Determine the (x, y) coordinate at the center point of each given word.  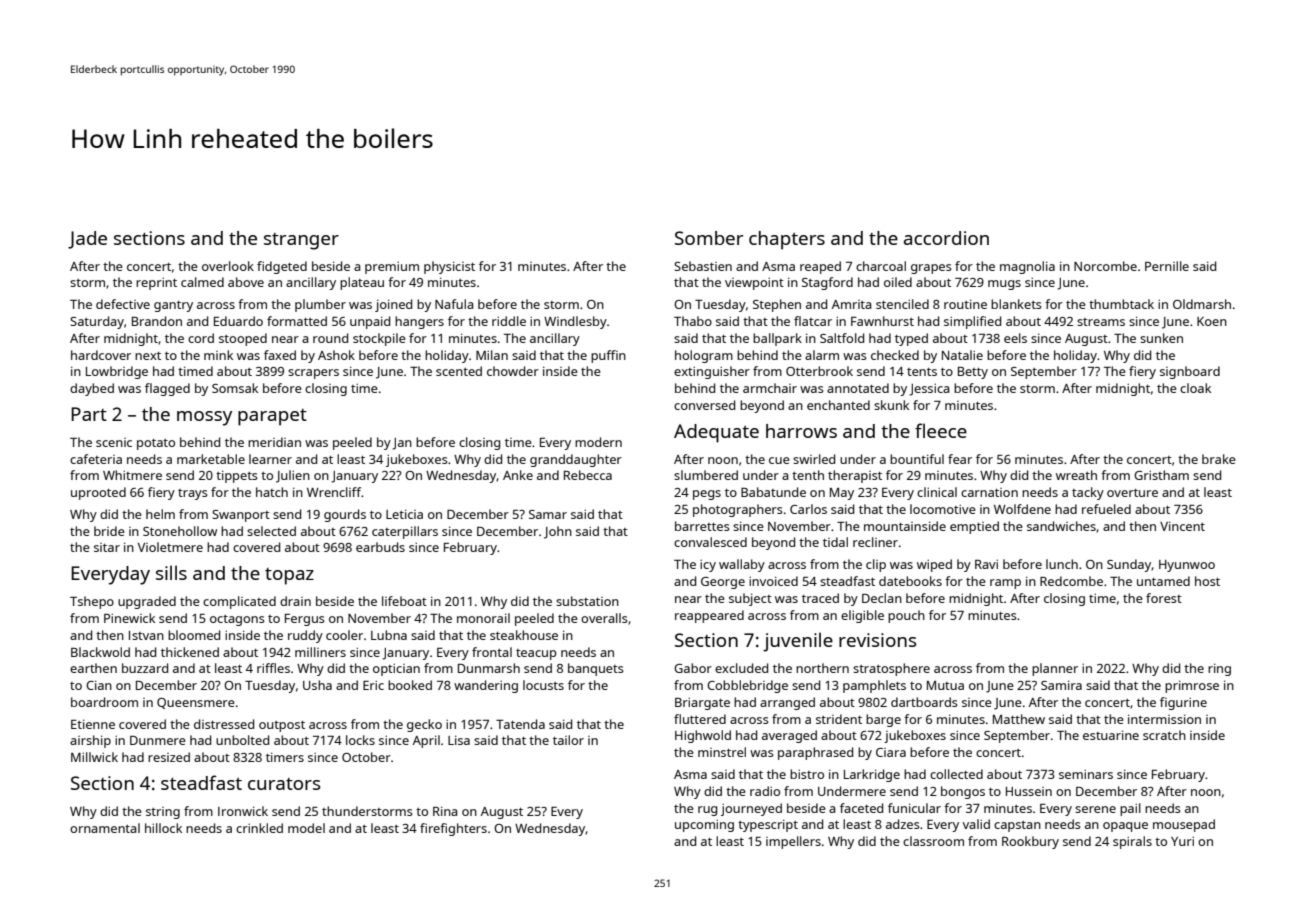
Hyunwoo (1187, 566)
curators (284, 784)
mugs (1004, 285)
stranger (301, 241)
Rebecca (588, 475)
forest (1164, 598)
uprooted (98, 493)
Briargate (702, 703)
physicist (449, 267)
